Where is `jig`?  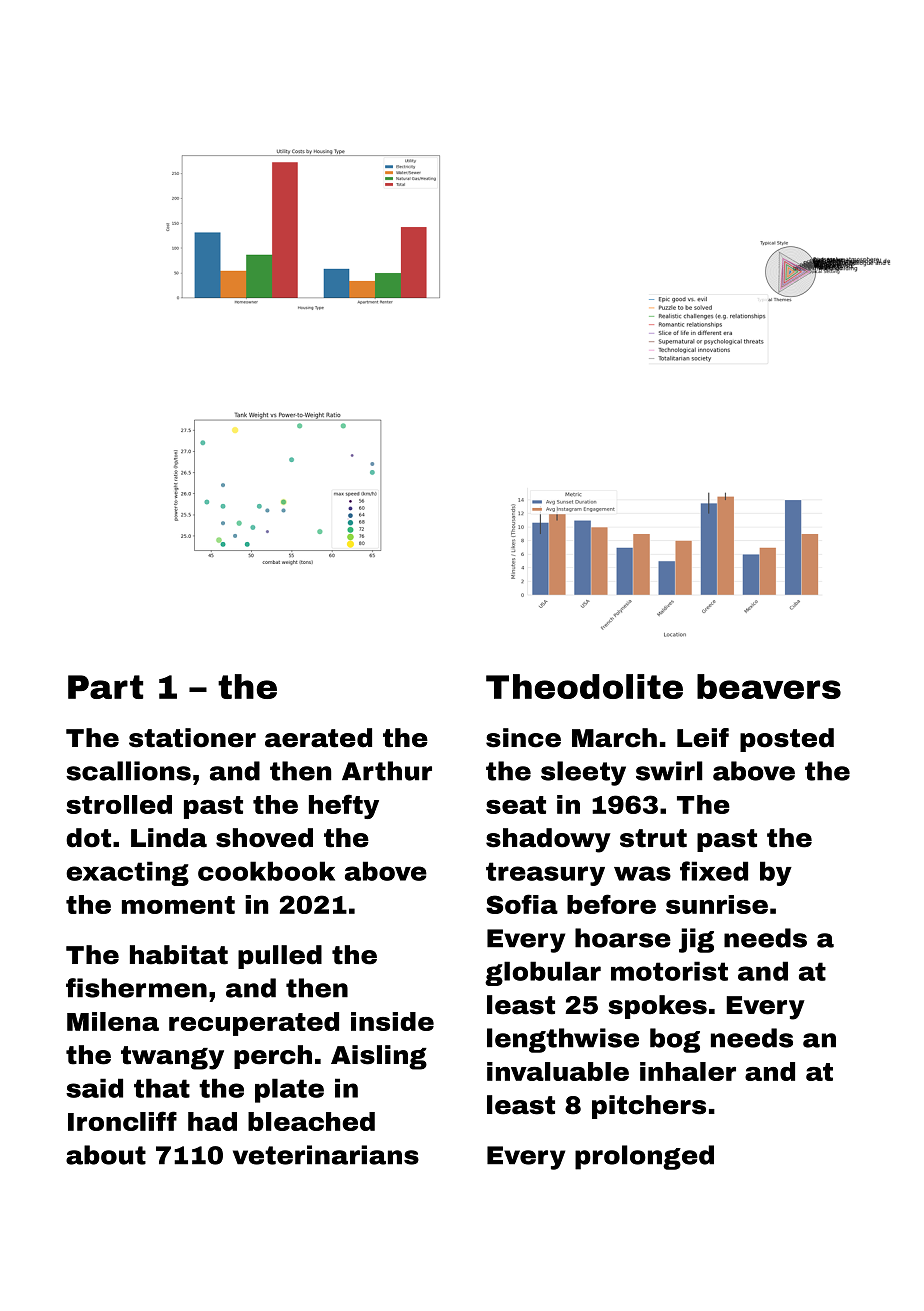 jig is located at coordinates (696, 940).
